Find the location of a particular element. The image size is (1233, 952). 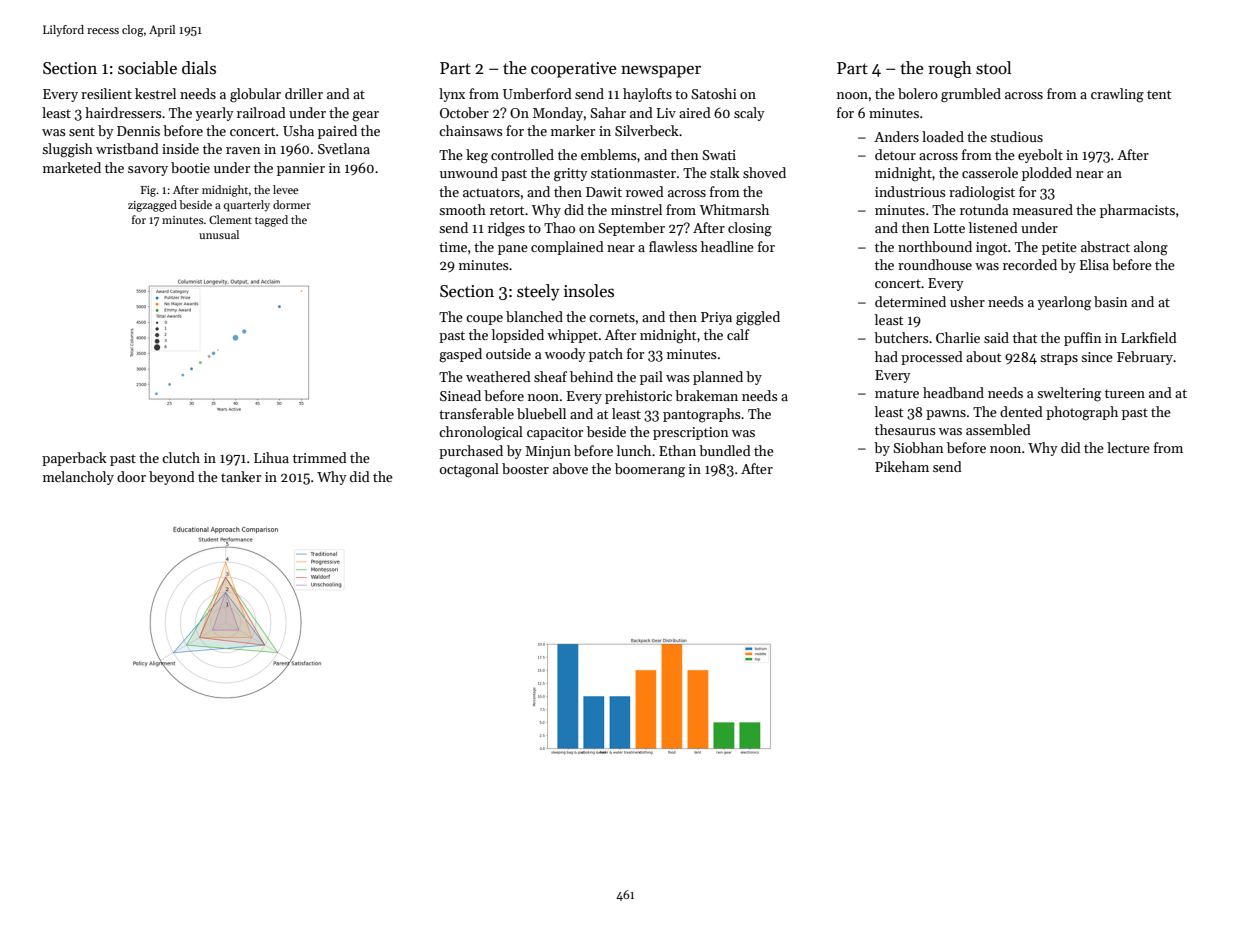

dials is located at coordinates (199, 68).
